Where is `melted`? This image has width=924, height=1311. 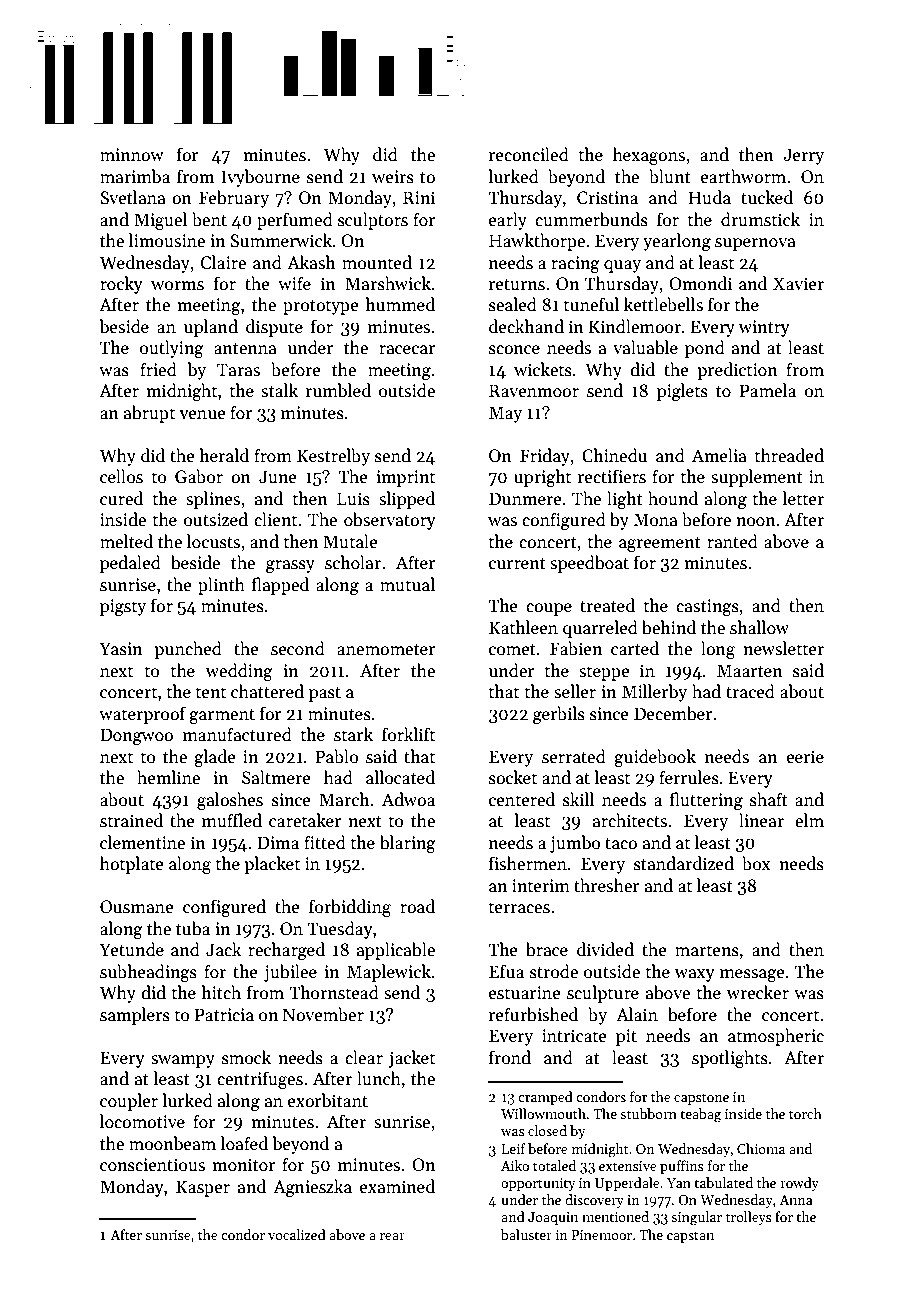
melted is located at coordinates (126, 541).
